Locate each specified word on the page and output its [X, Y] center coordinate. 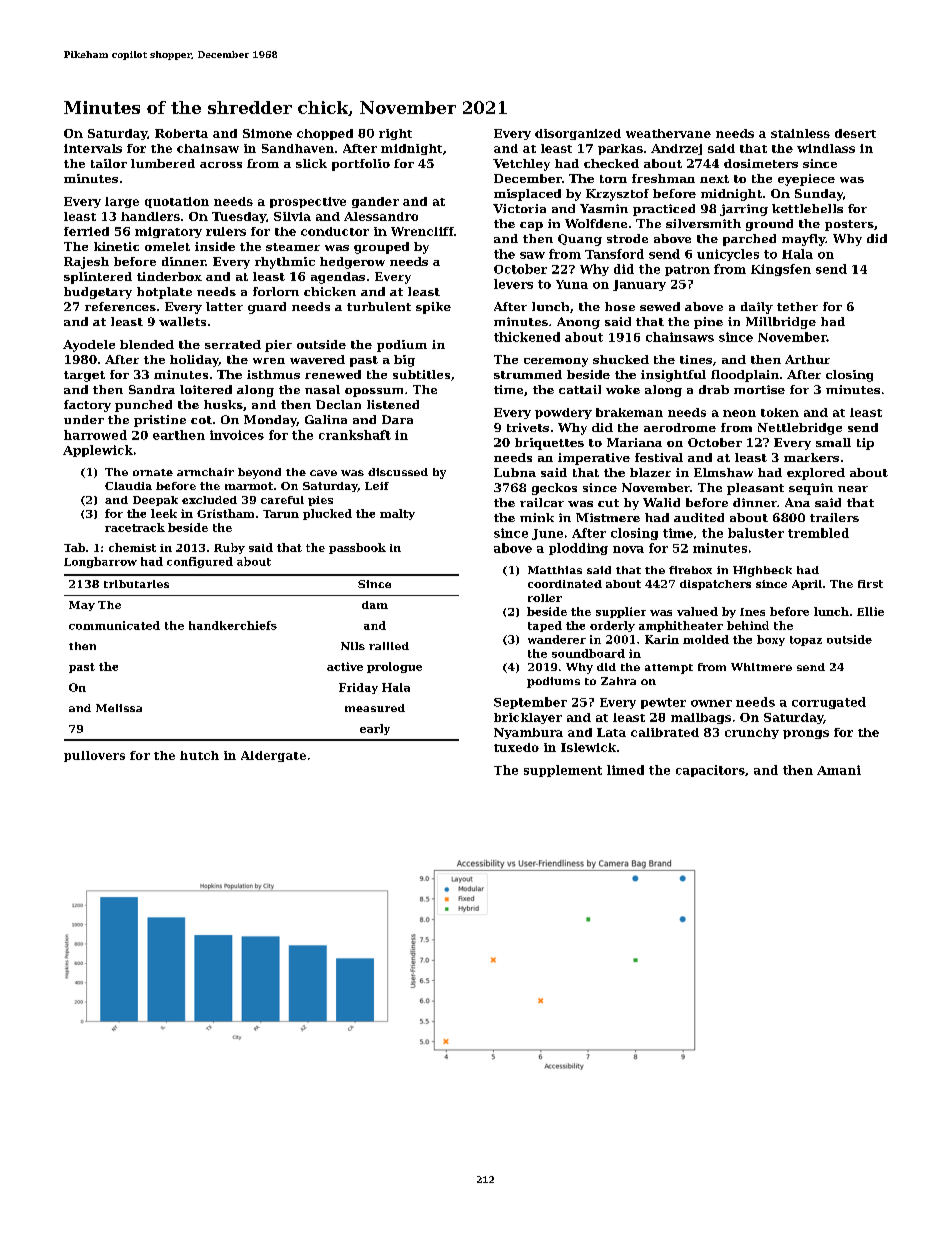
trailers [834, 517]
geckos [554, 489]
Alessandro [381, 216]
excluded [209, 500]
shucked [621, 359]
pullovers [94, 756]
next [714, 179]
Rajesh [86, 263]
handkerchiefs [233, 625]
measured [375, 708]
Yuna [572, 284]
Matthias [555, 570]
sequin [811, 489]
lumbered [163, 163]
